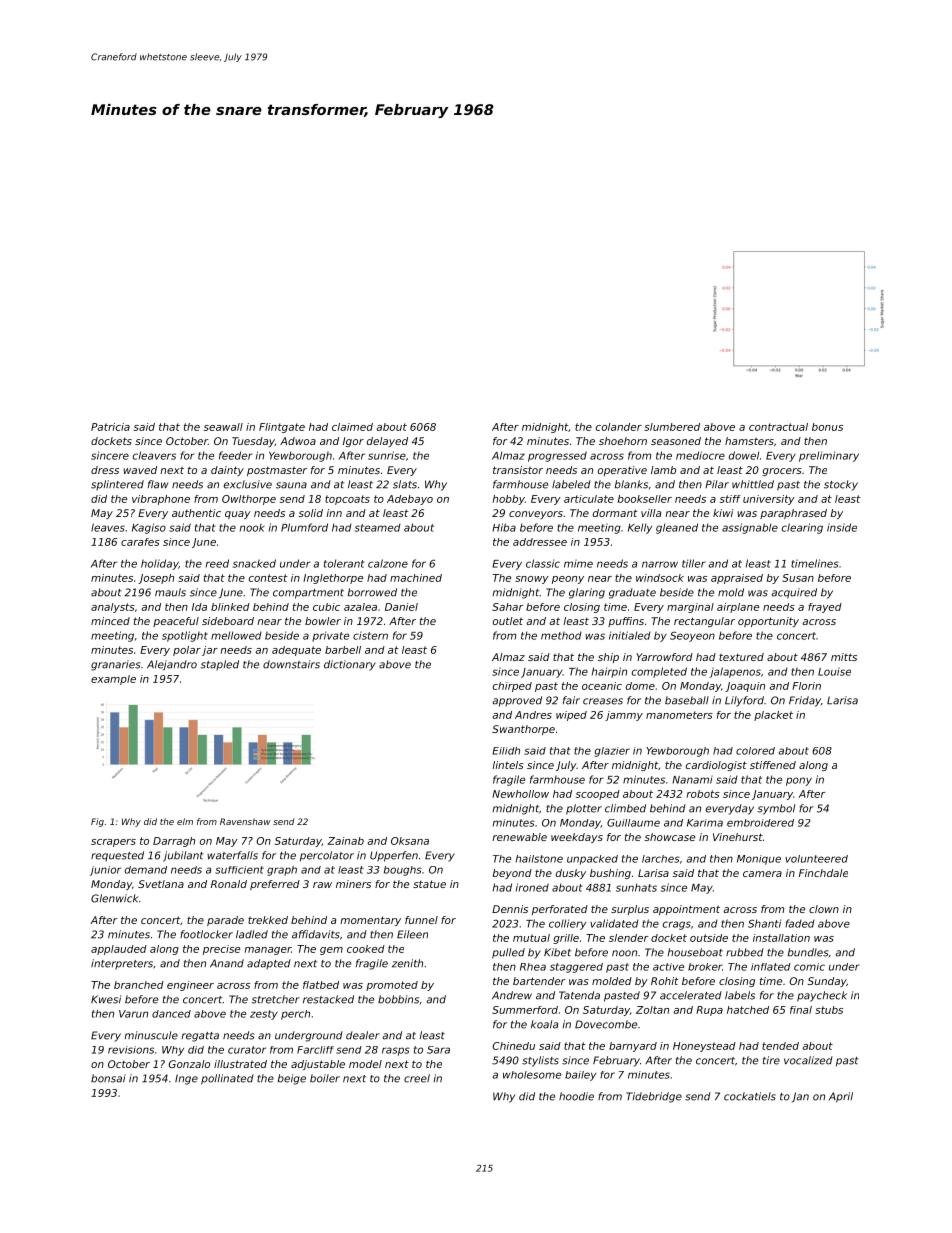 The height and width of the page is (1233, 952). I want to click on perch, so click(295, 1015).
